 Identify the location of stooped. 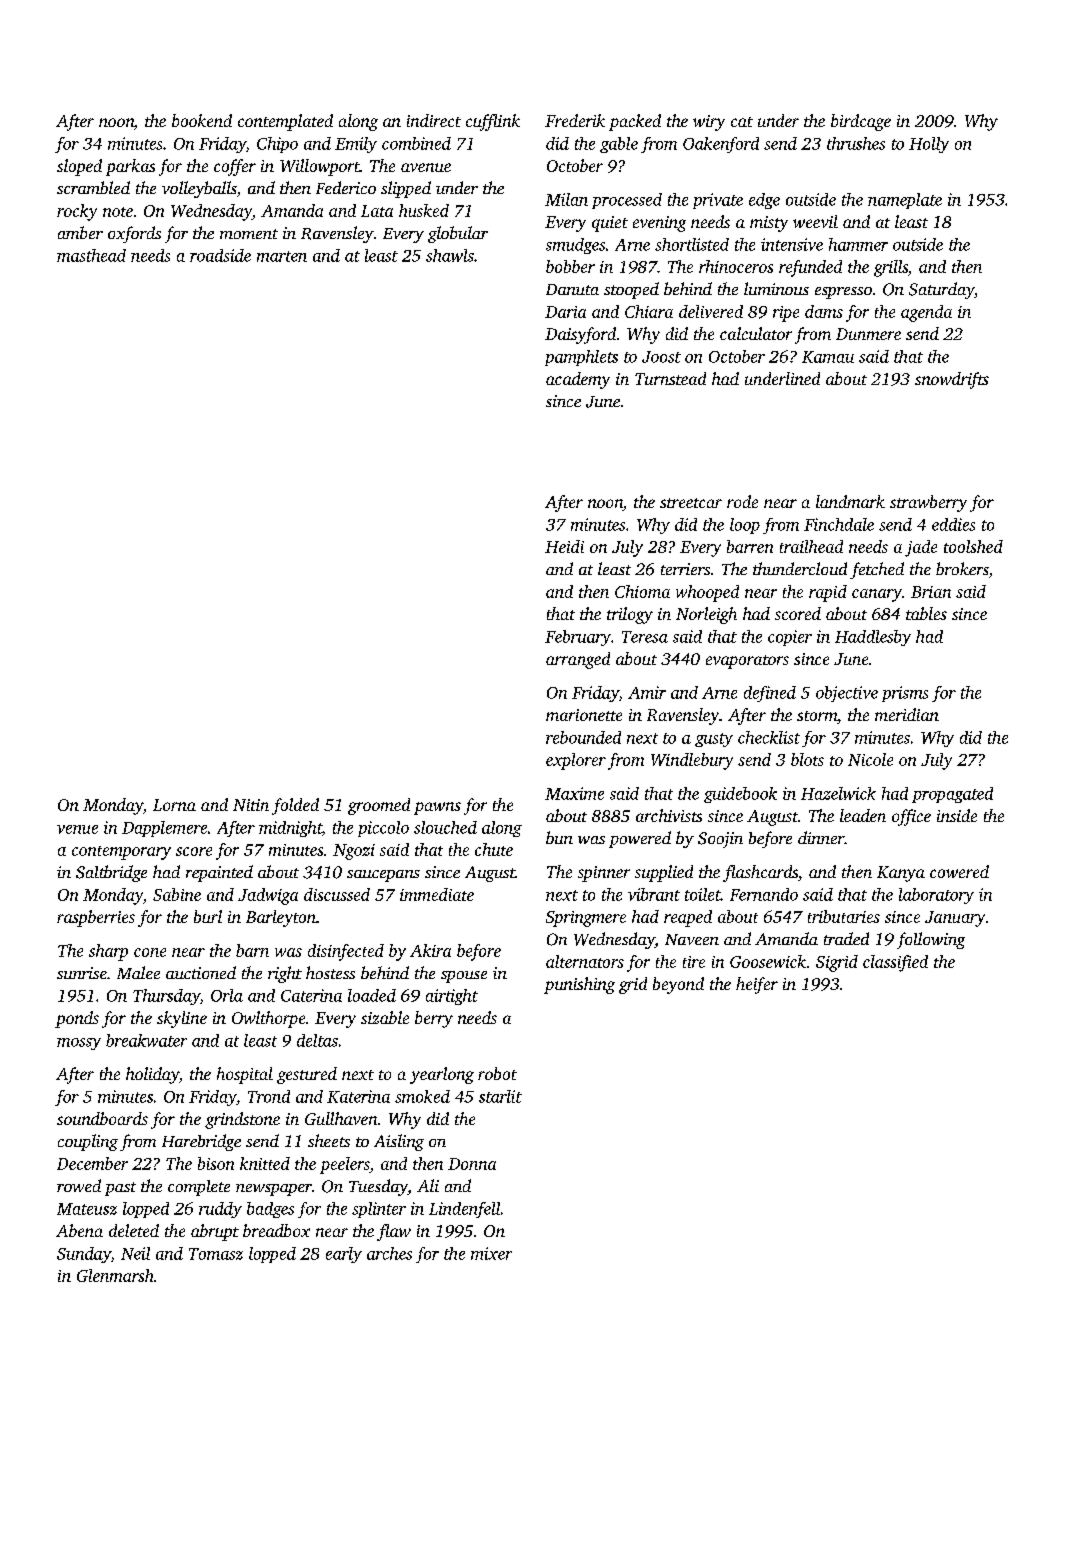
(631, 290).
